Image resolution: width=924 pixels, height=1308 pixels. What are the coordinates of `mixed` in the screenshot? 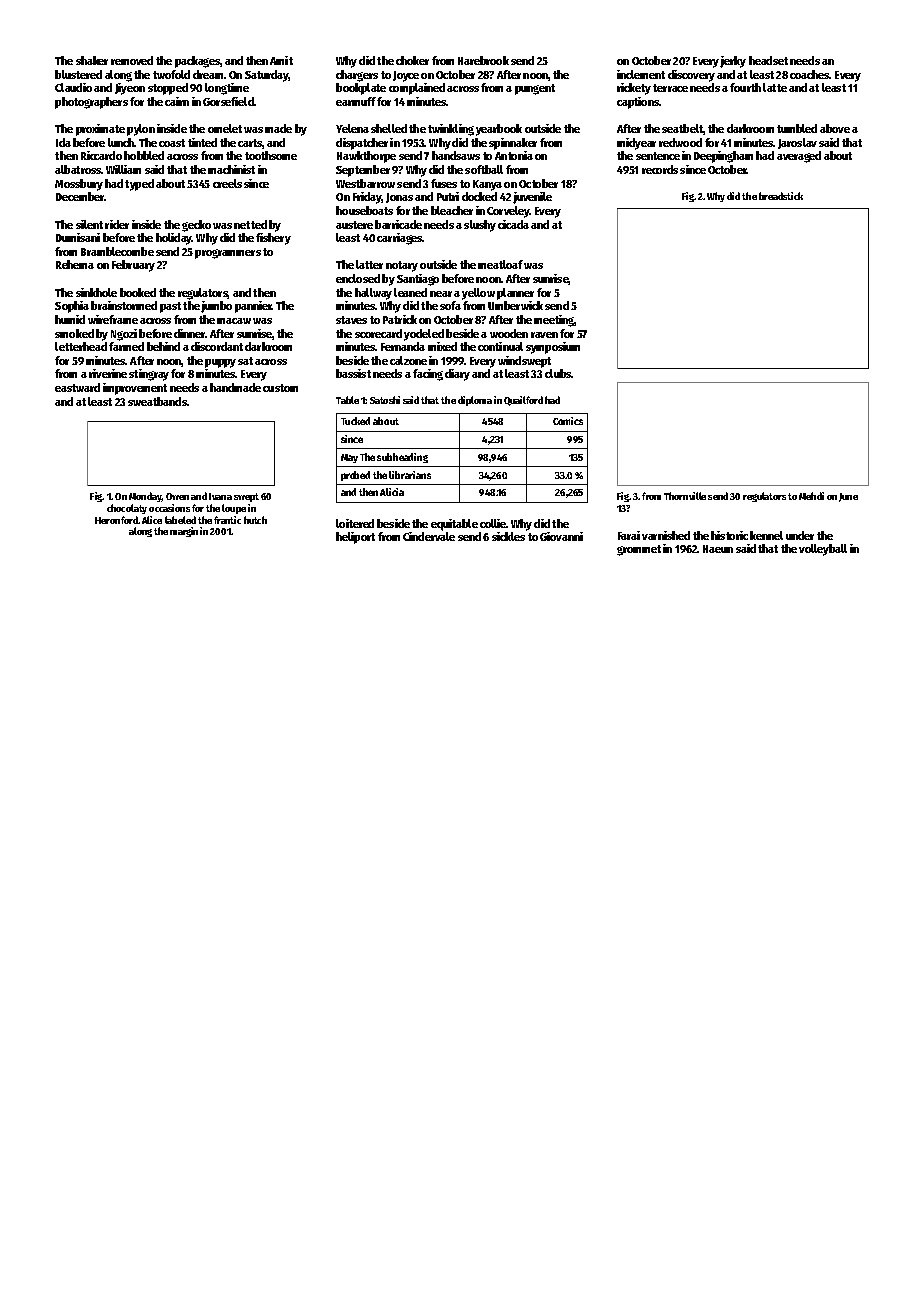 It's located at (442, 346).
